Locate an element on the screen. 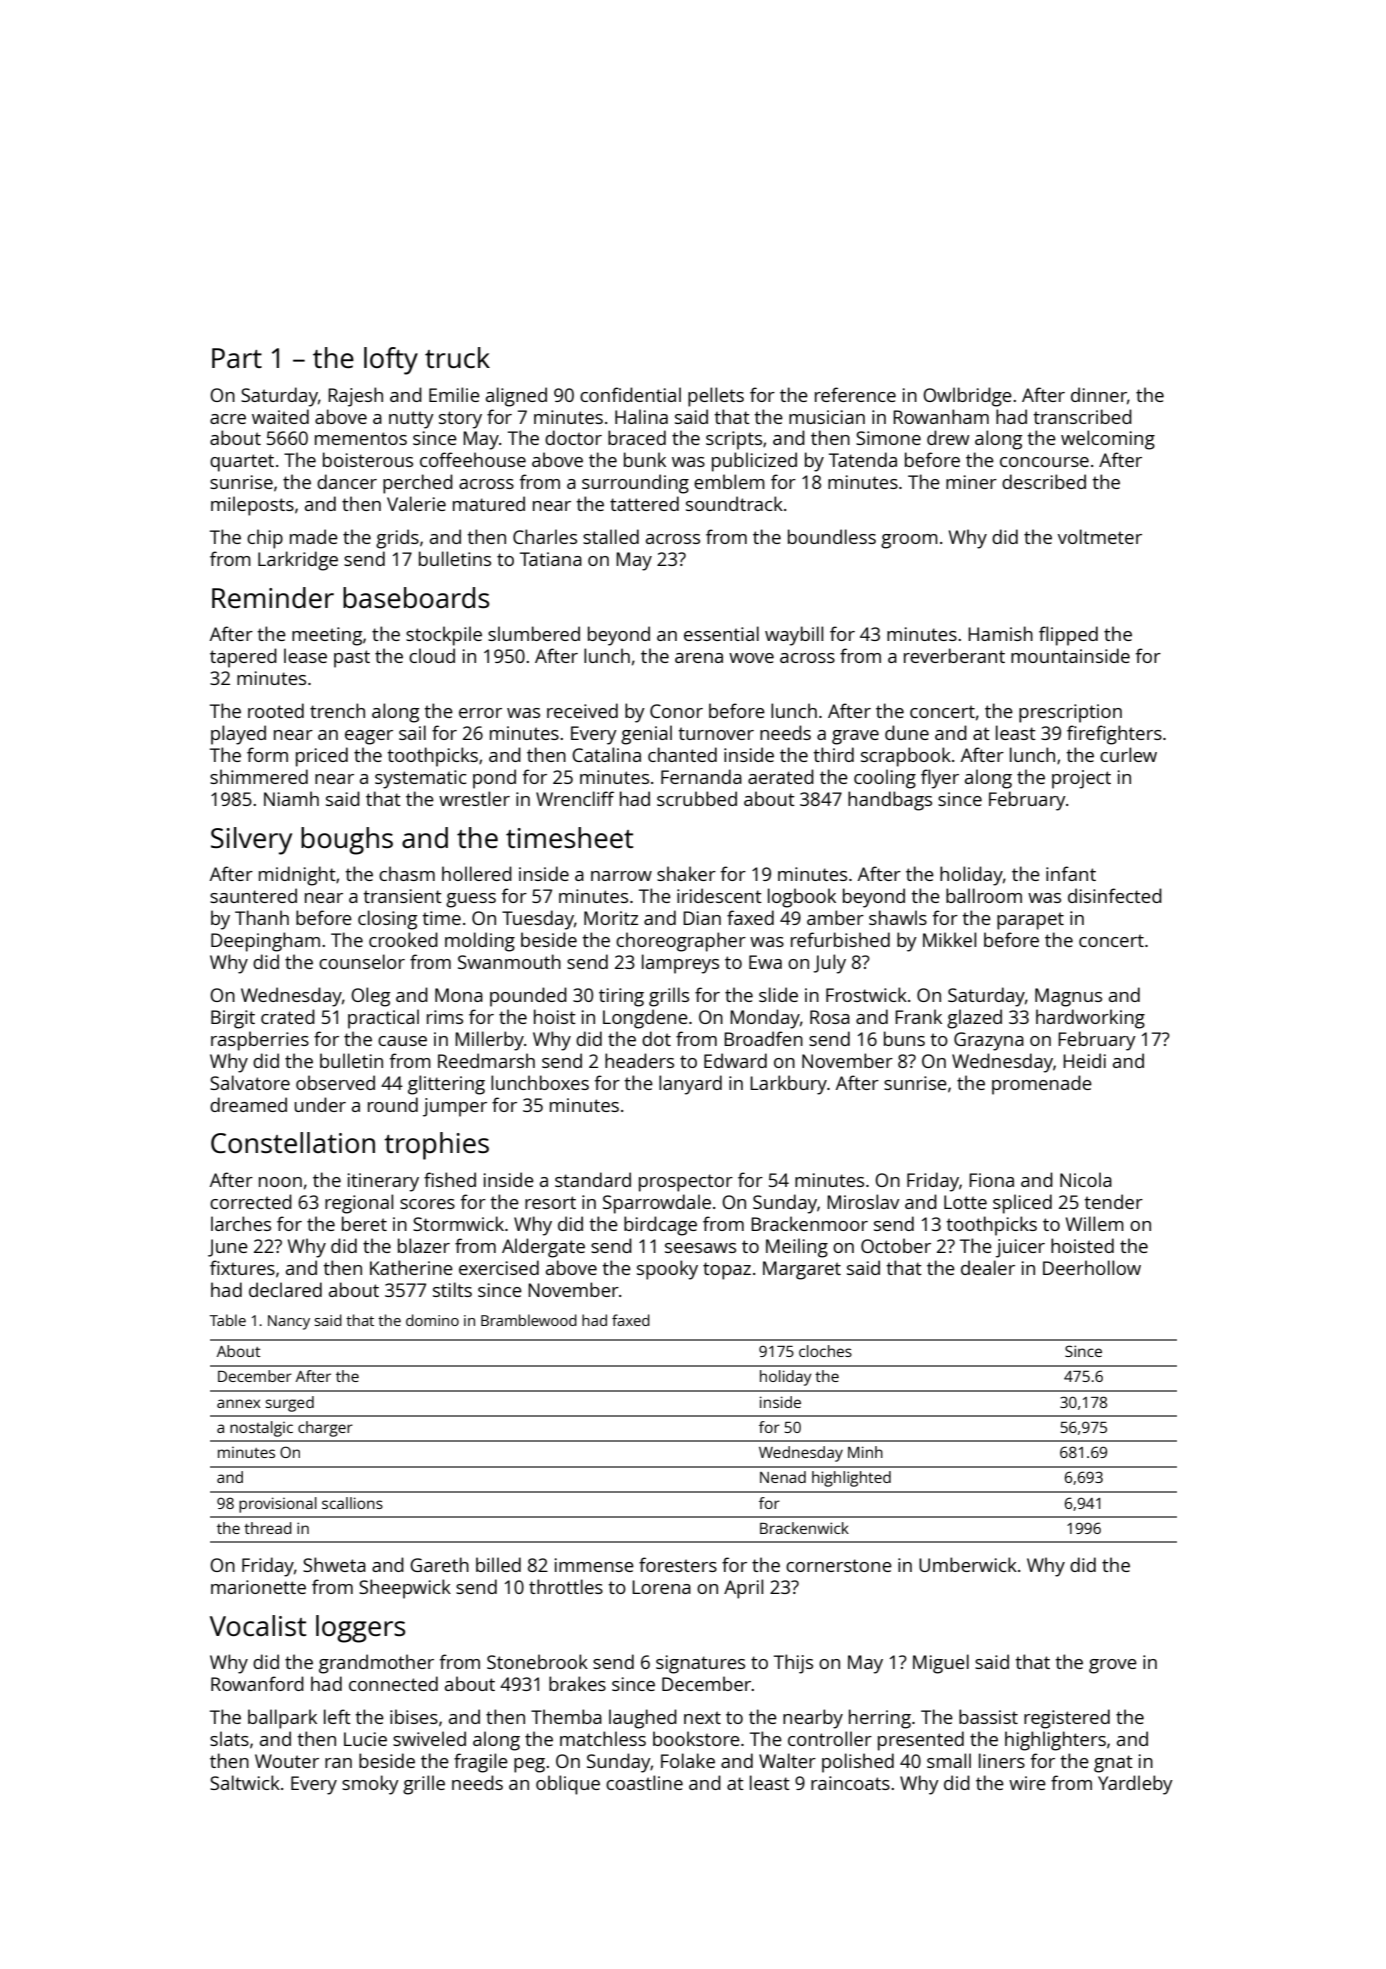 The image size is (1386, 1969). publicized is located at coordinates (754, 462).
